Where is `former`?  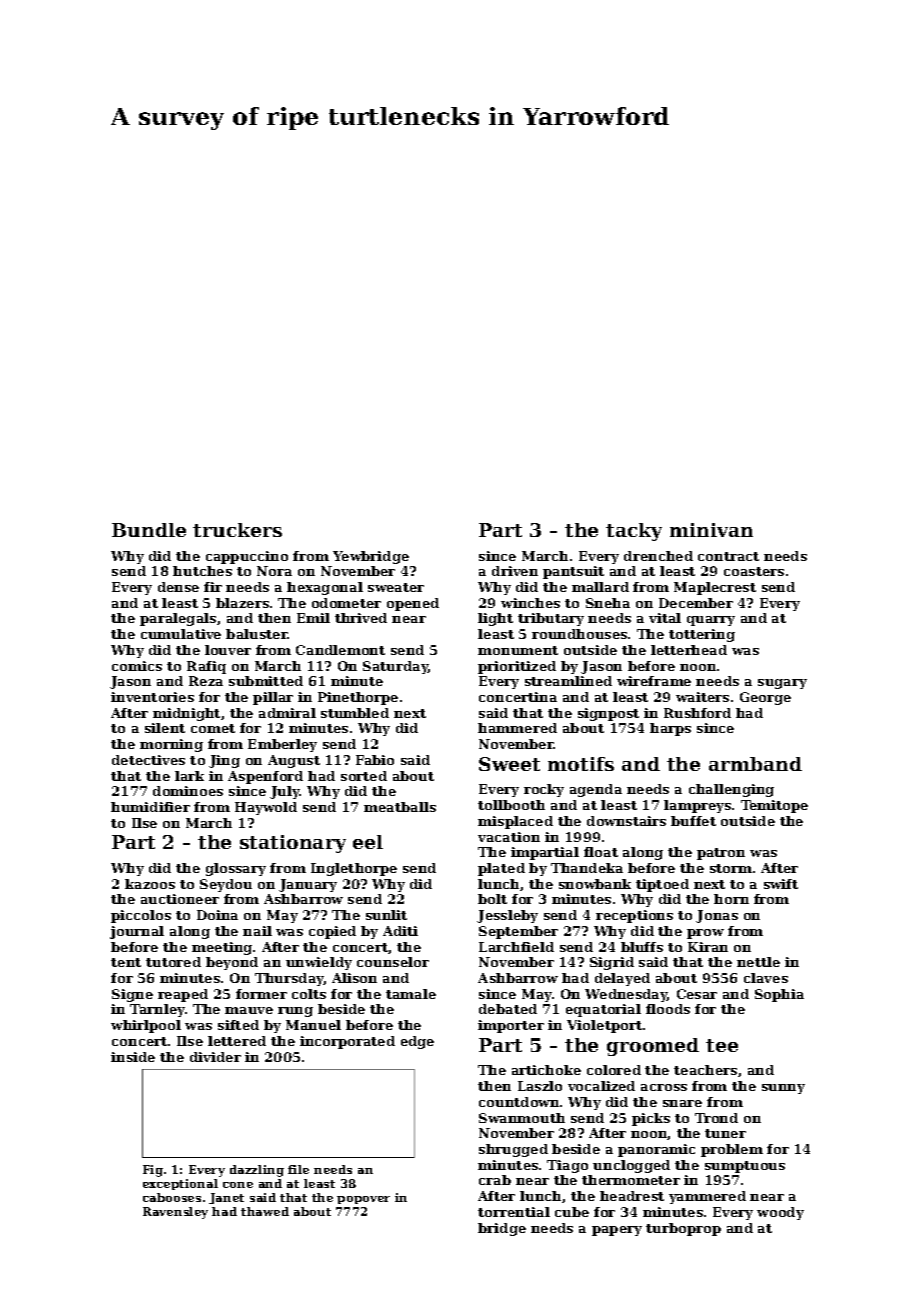 former is located at coordinates (261, 994).
